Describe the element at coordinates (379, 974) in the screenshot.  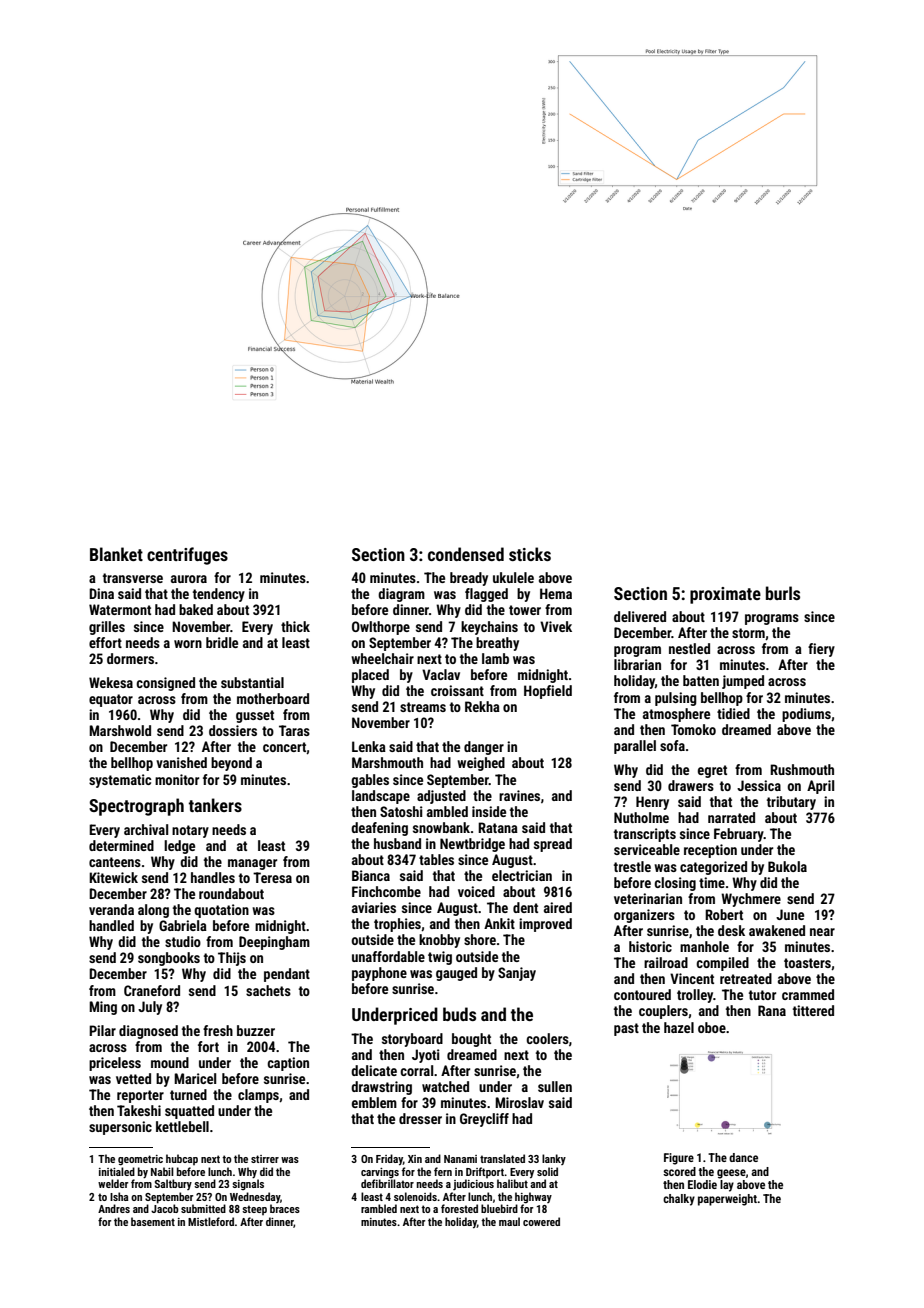
I see `payphone` at that location.
